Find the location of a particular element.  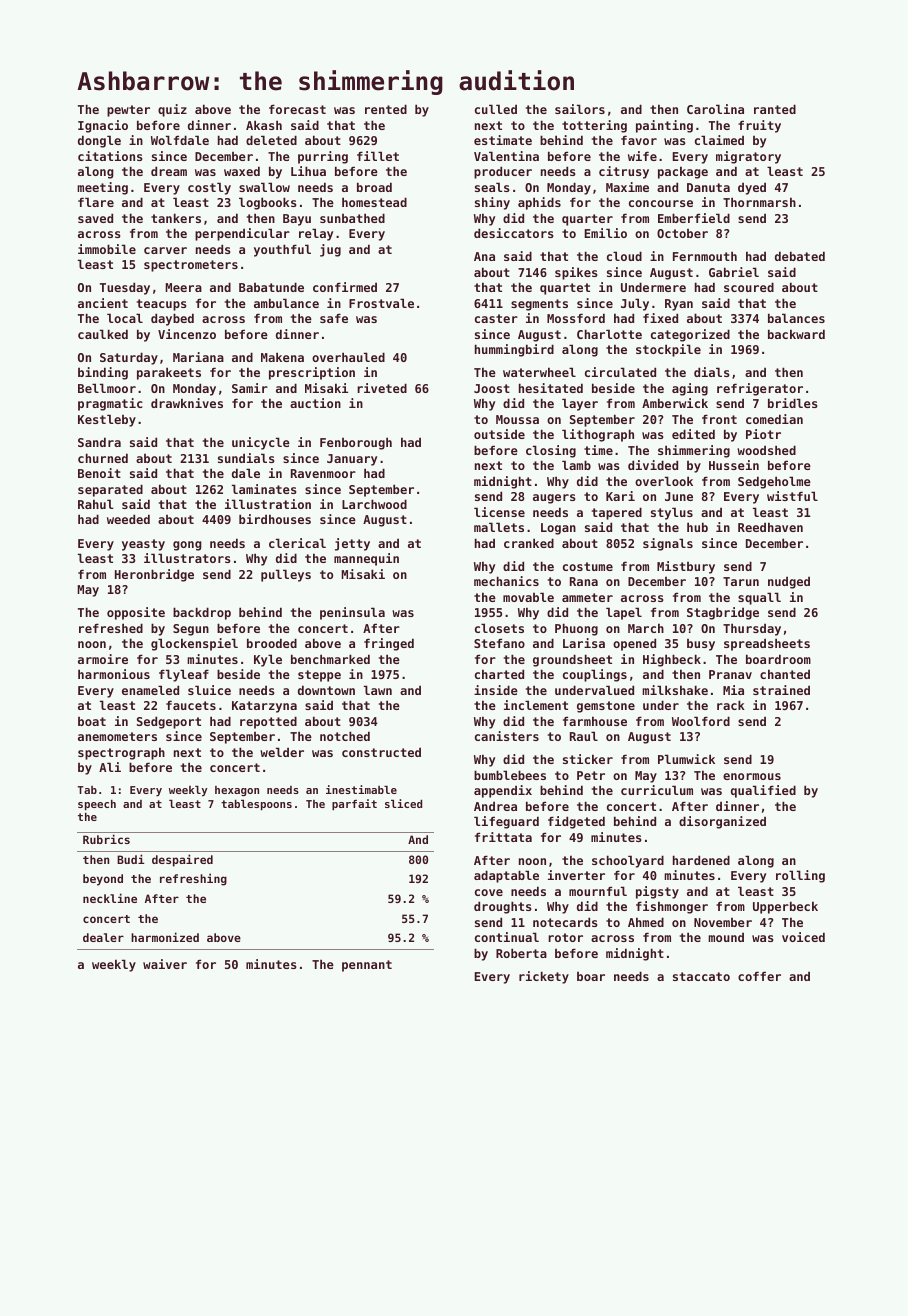

debated is located at coordinates (800, 256).
